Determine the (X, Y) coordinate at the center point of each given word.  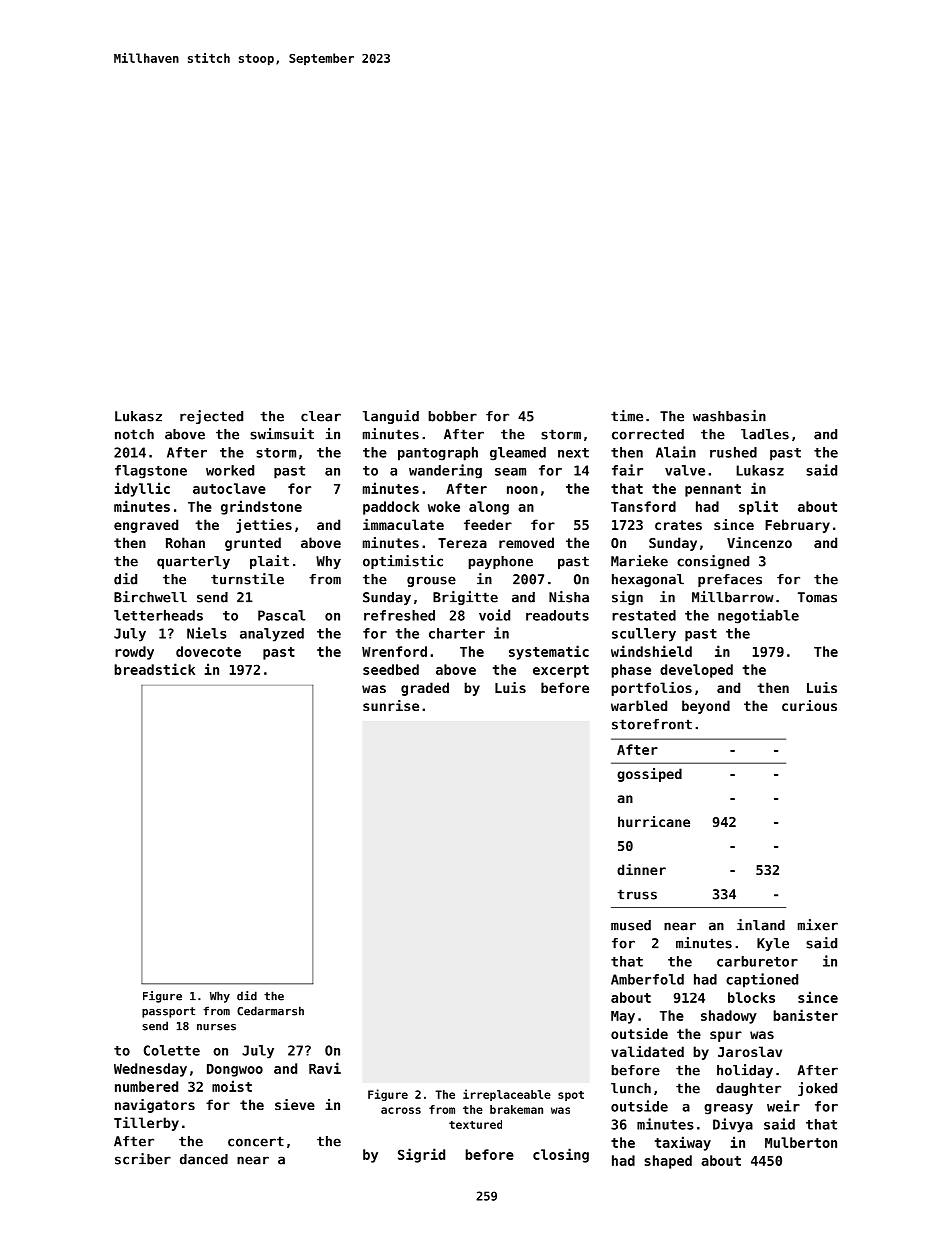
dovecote (208, 651)
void (494, 615)
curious (809, 705)
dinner (641, 869)
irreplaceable (507, 1095)
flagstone (151, 472)
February (797, 526)
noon (522, 490)
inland (761, 925)
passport (168, 1012)
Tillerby (146, 1124)
